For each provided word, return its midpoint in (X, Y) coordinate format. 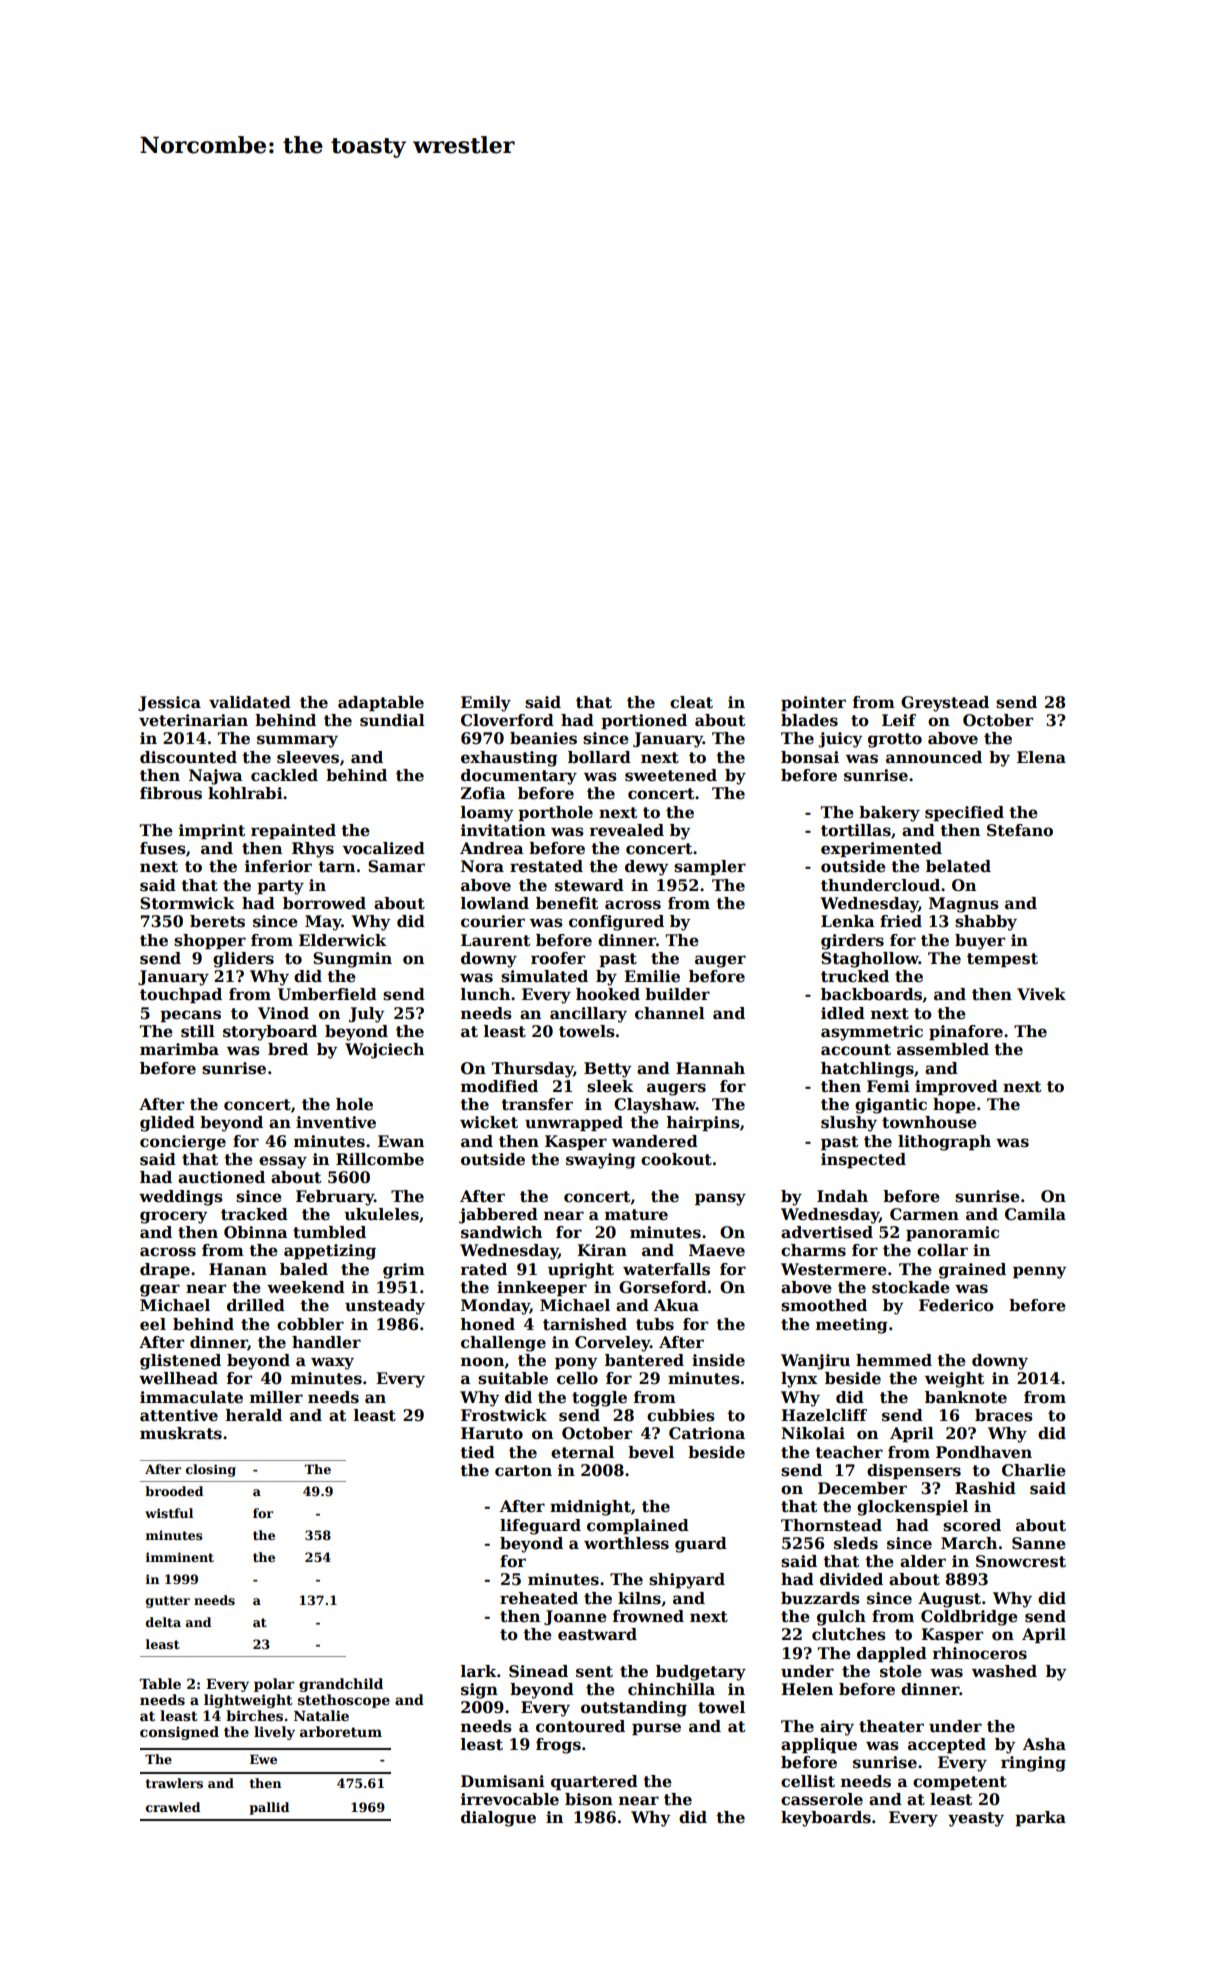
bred (288, 1049)
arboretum (341, 1731)
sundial (392, 720)
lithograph (944, 1143)
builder (677, 994)
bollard (599, 757)
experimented (881, 849)
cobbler (310, 1324)
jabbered (498, 1216)
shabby (986, 923)
